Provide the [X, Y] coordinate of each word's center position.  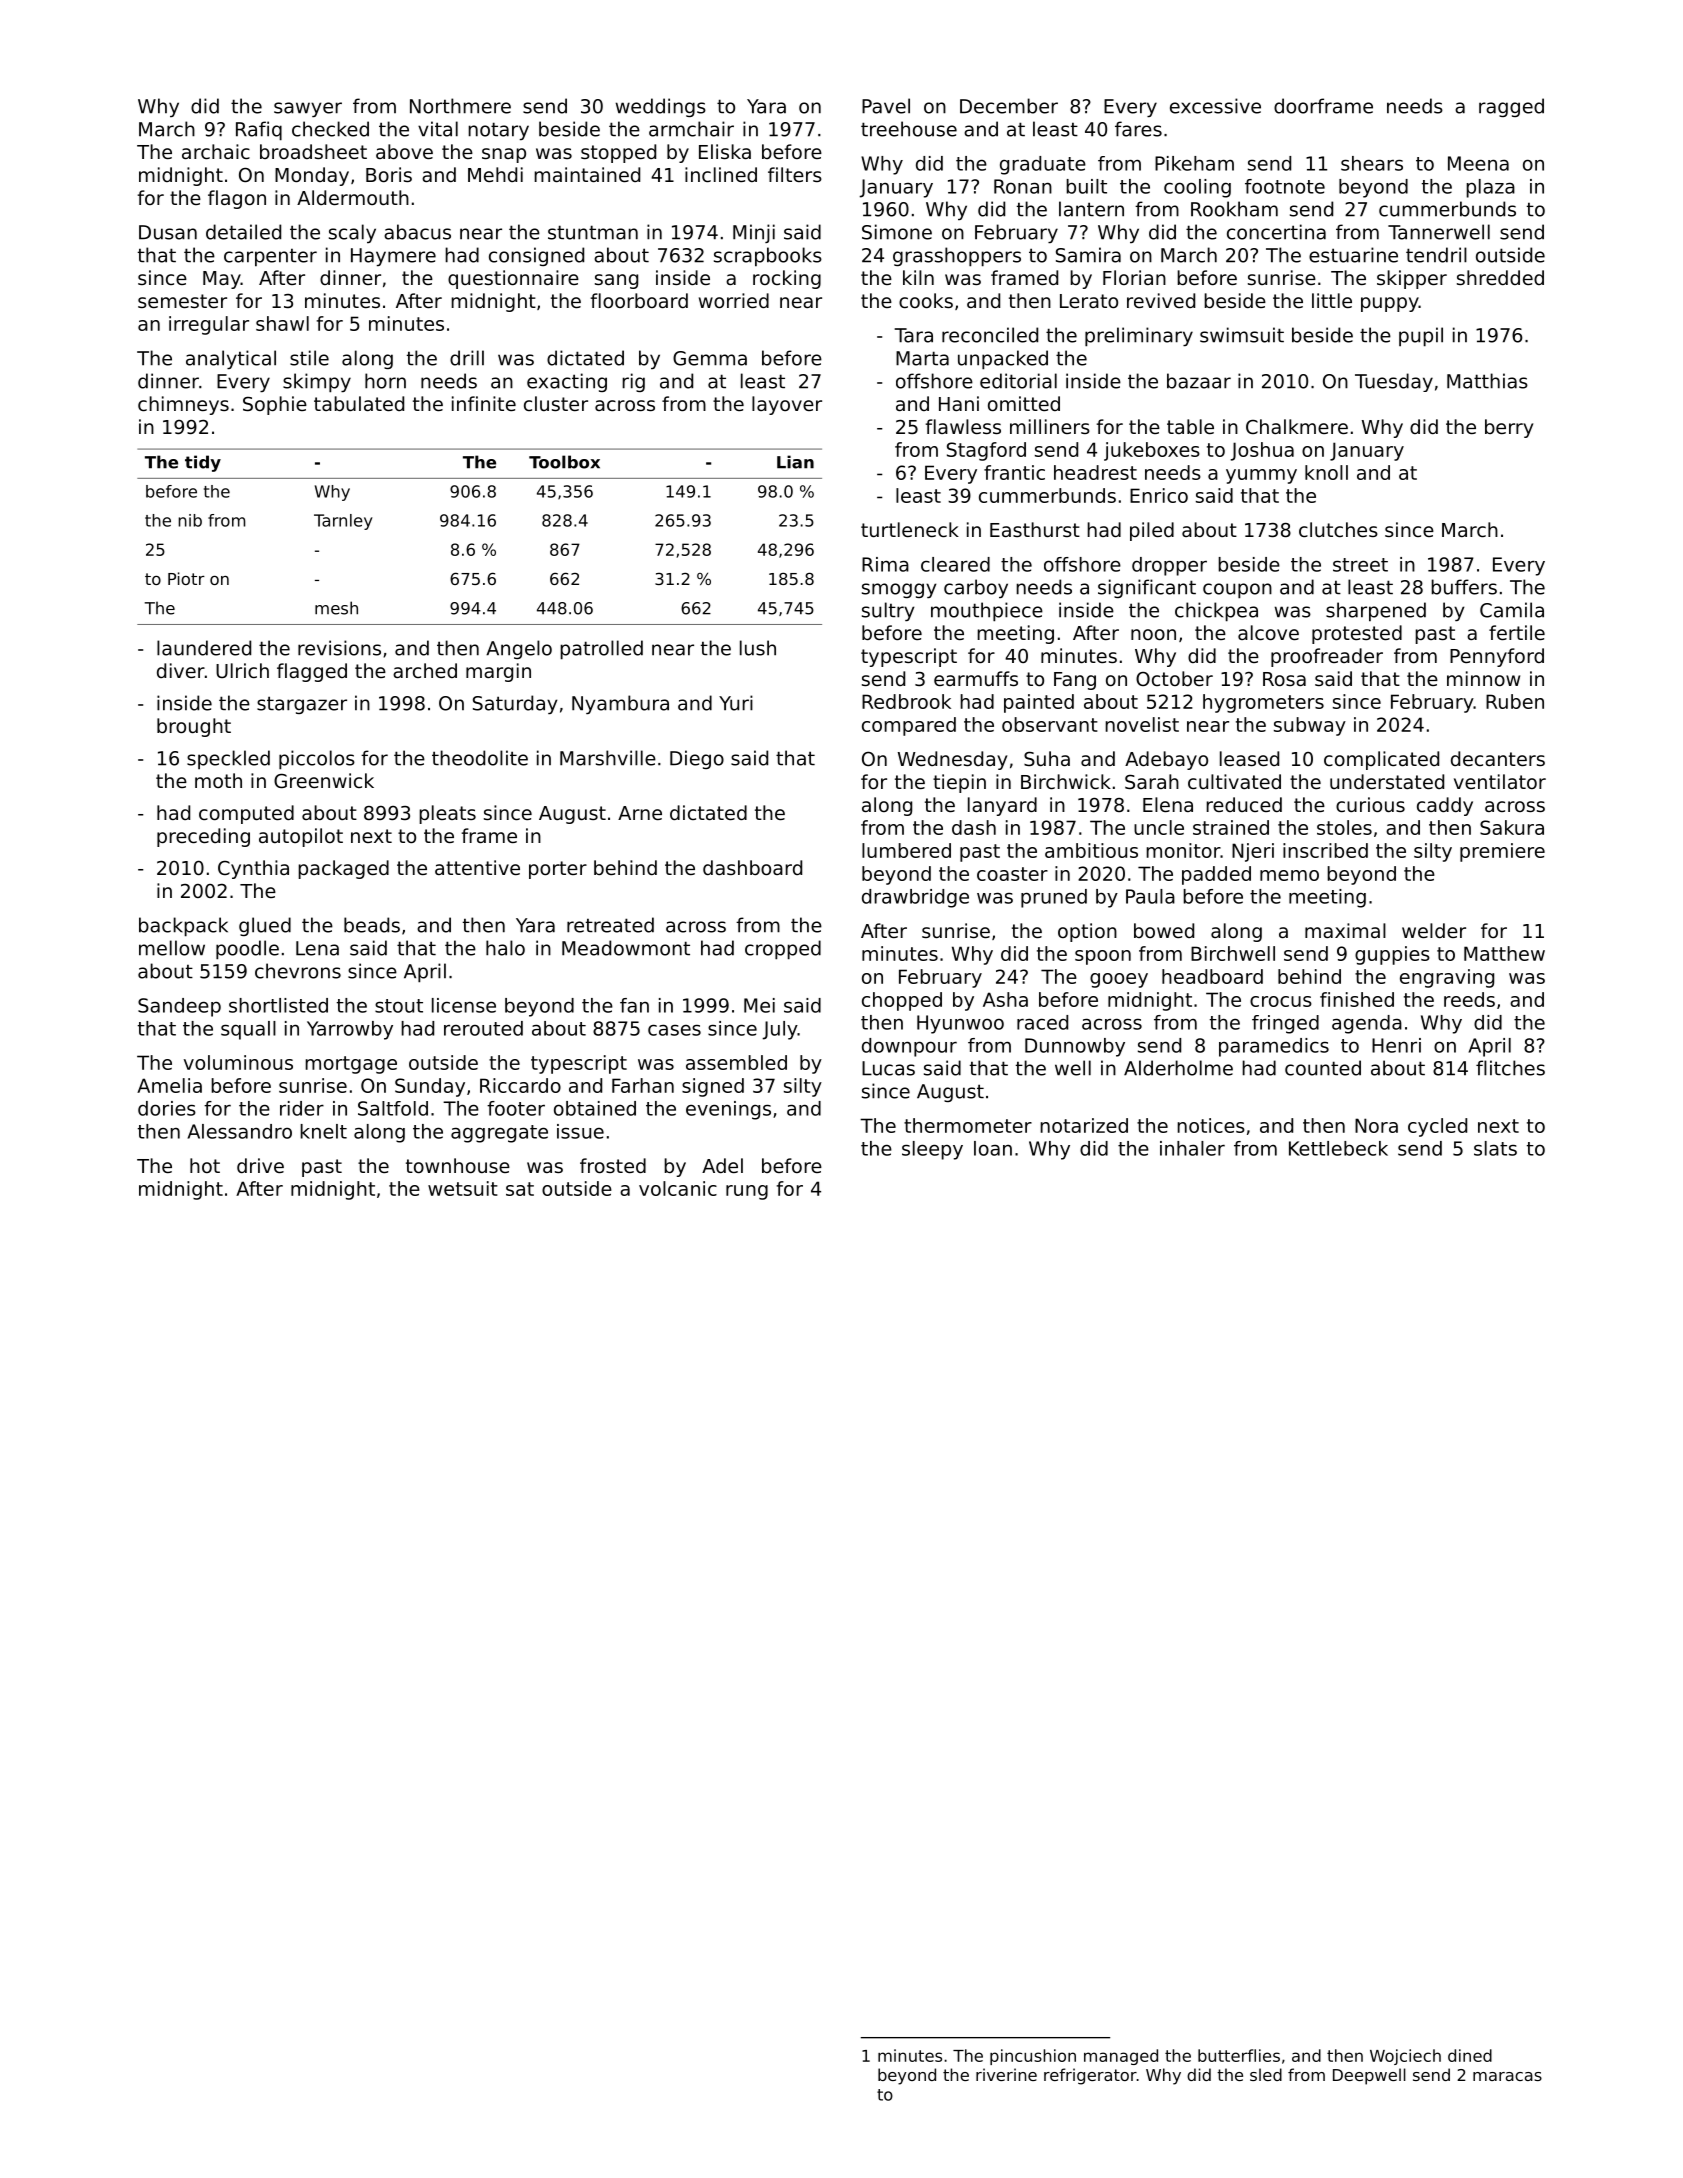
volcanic [678, 1188]
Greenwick [324, 780]
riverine [1006, 2074]
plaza [1490, 188]
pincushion [1033, 2057]
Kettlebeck [1338, 1148]
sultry [888, 611]
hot [205, 1165]
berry [1509, 428]
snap [504, 155]
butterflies [1239, 2055]
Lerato [1089, 301]
